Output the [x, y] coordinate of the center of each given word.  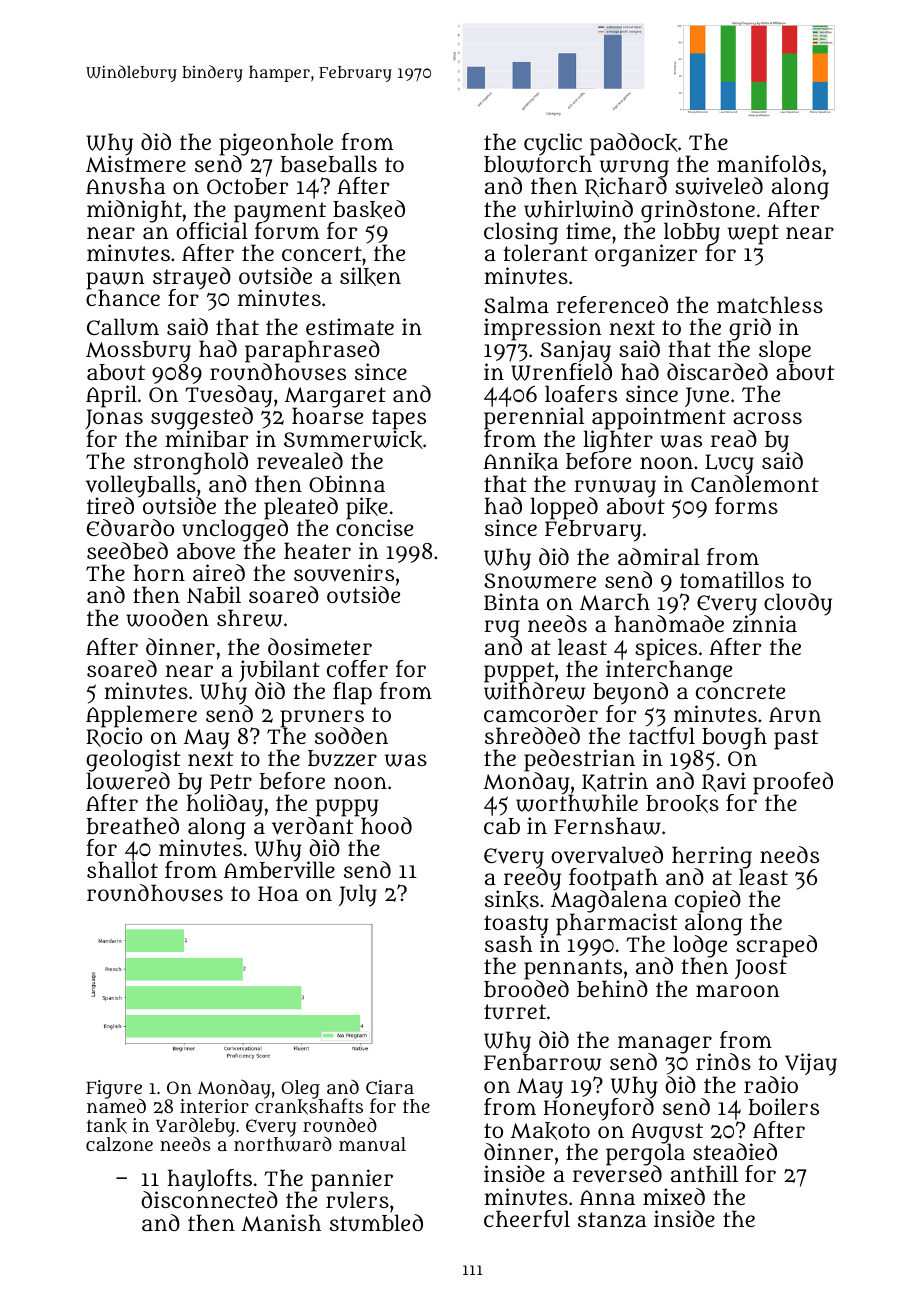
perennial [534, 419]
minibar [206, 439]
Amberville [279, 870]
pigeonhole [276, 144]
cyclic [554, 144]
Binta [511, 602]
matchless [770, 304]
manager [665, 1045]
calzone [119, 1144]
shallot [122, 870]
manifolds [769, 163]
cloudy [798, 604]
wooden [167, 618]
